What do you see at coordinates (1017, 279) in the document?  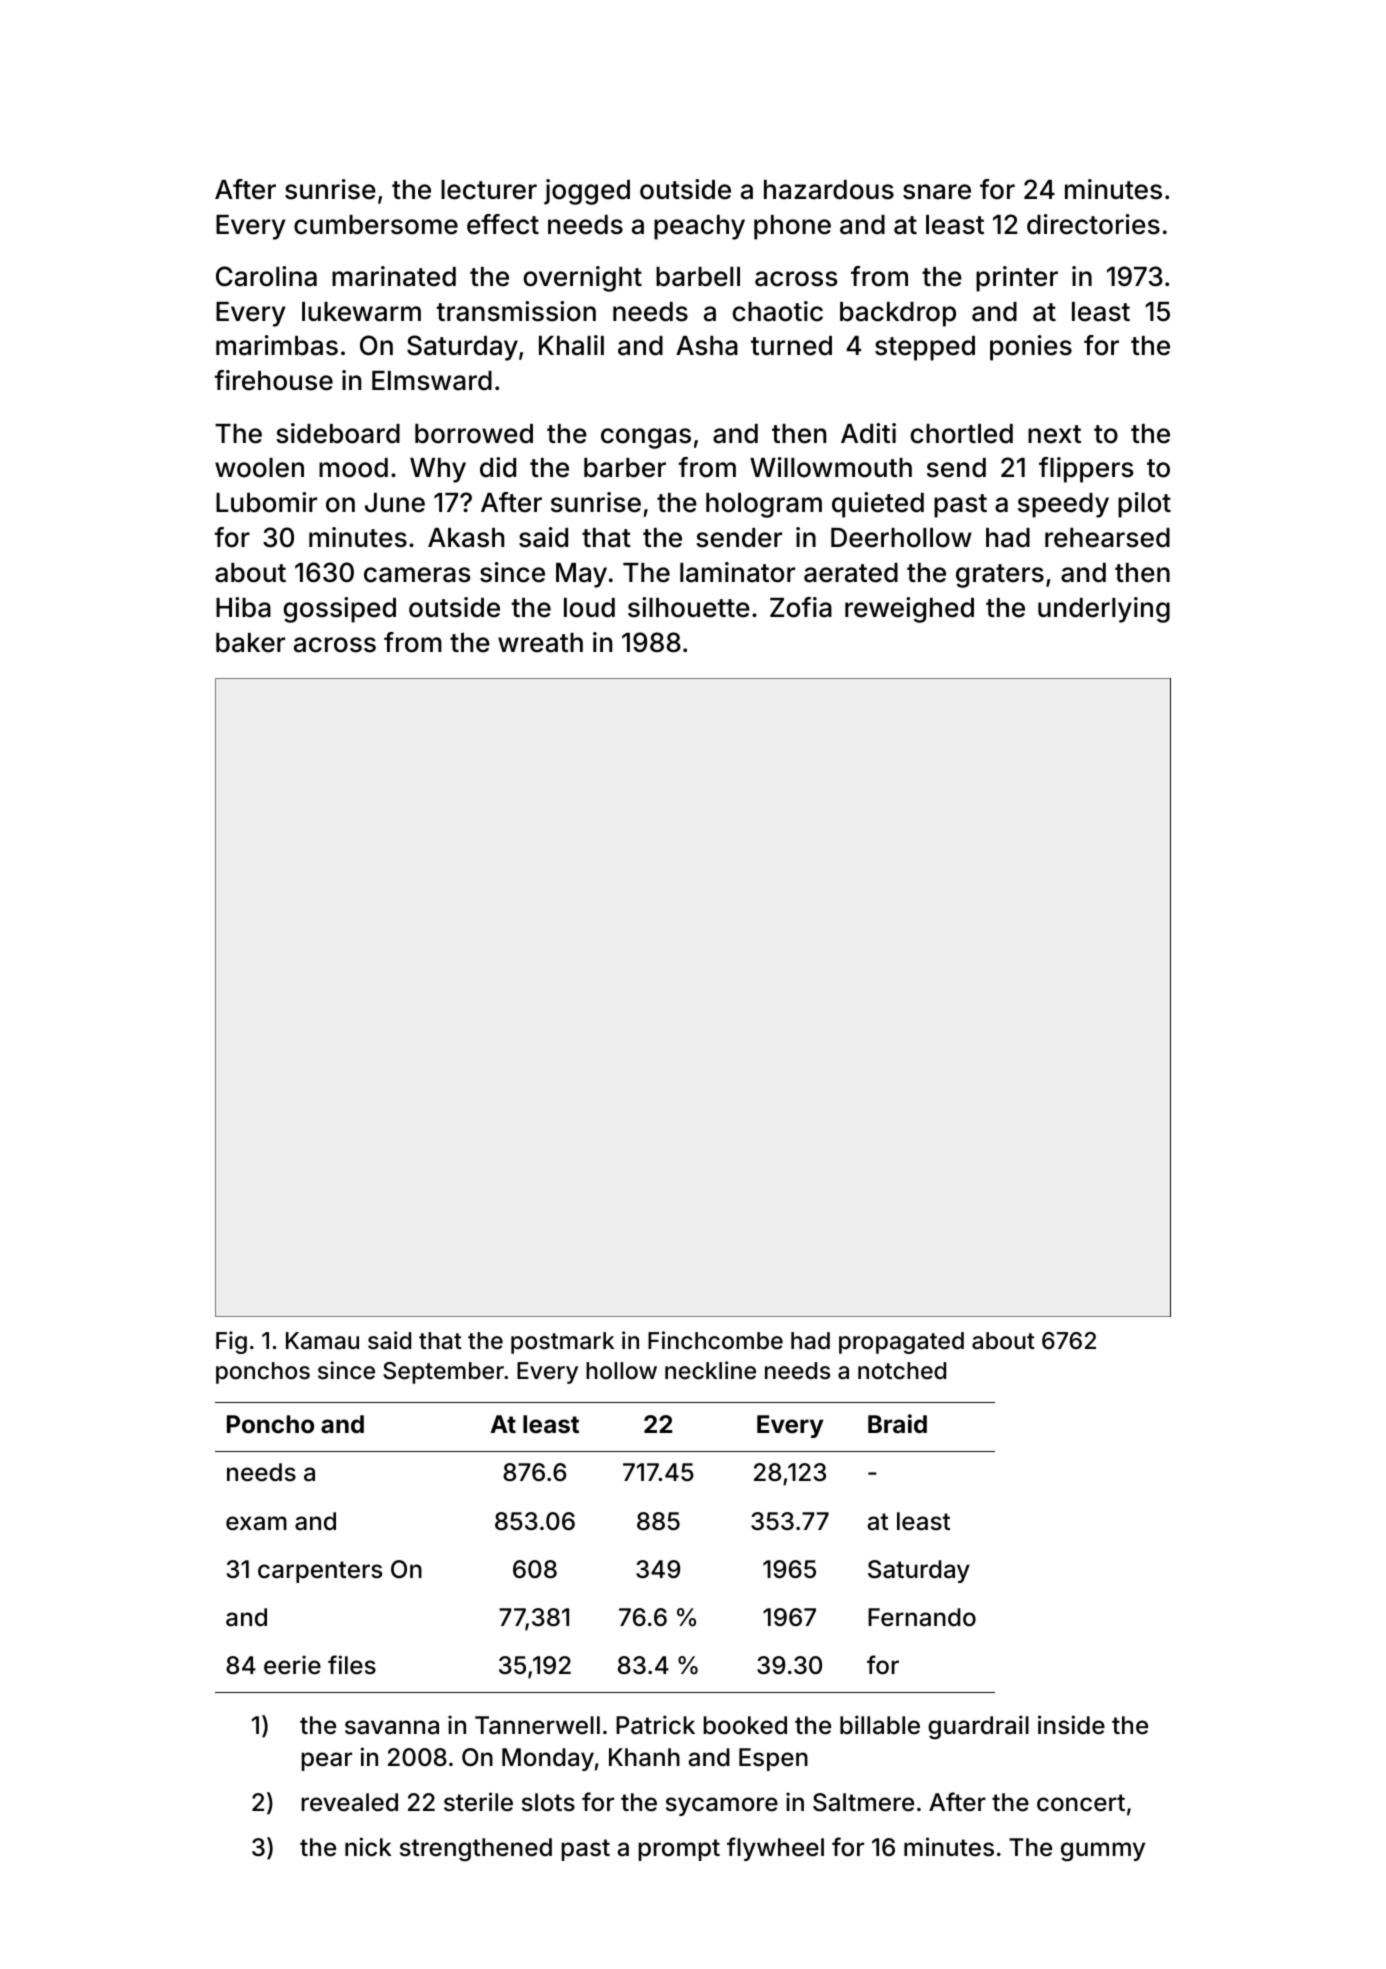 I see `printer` at bounding box center [1017, 279].
